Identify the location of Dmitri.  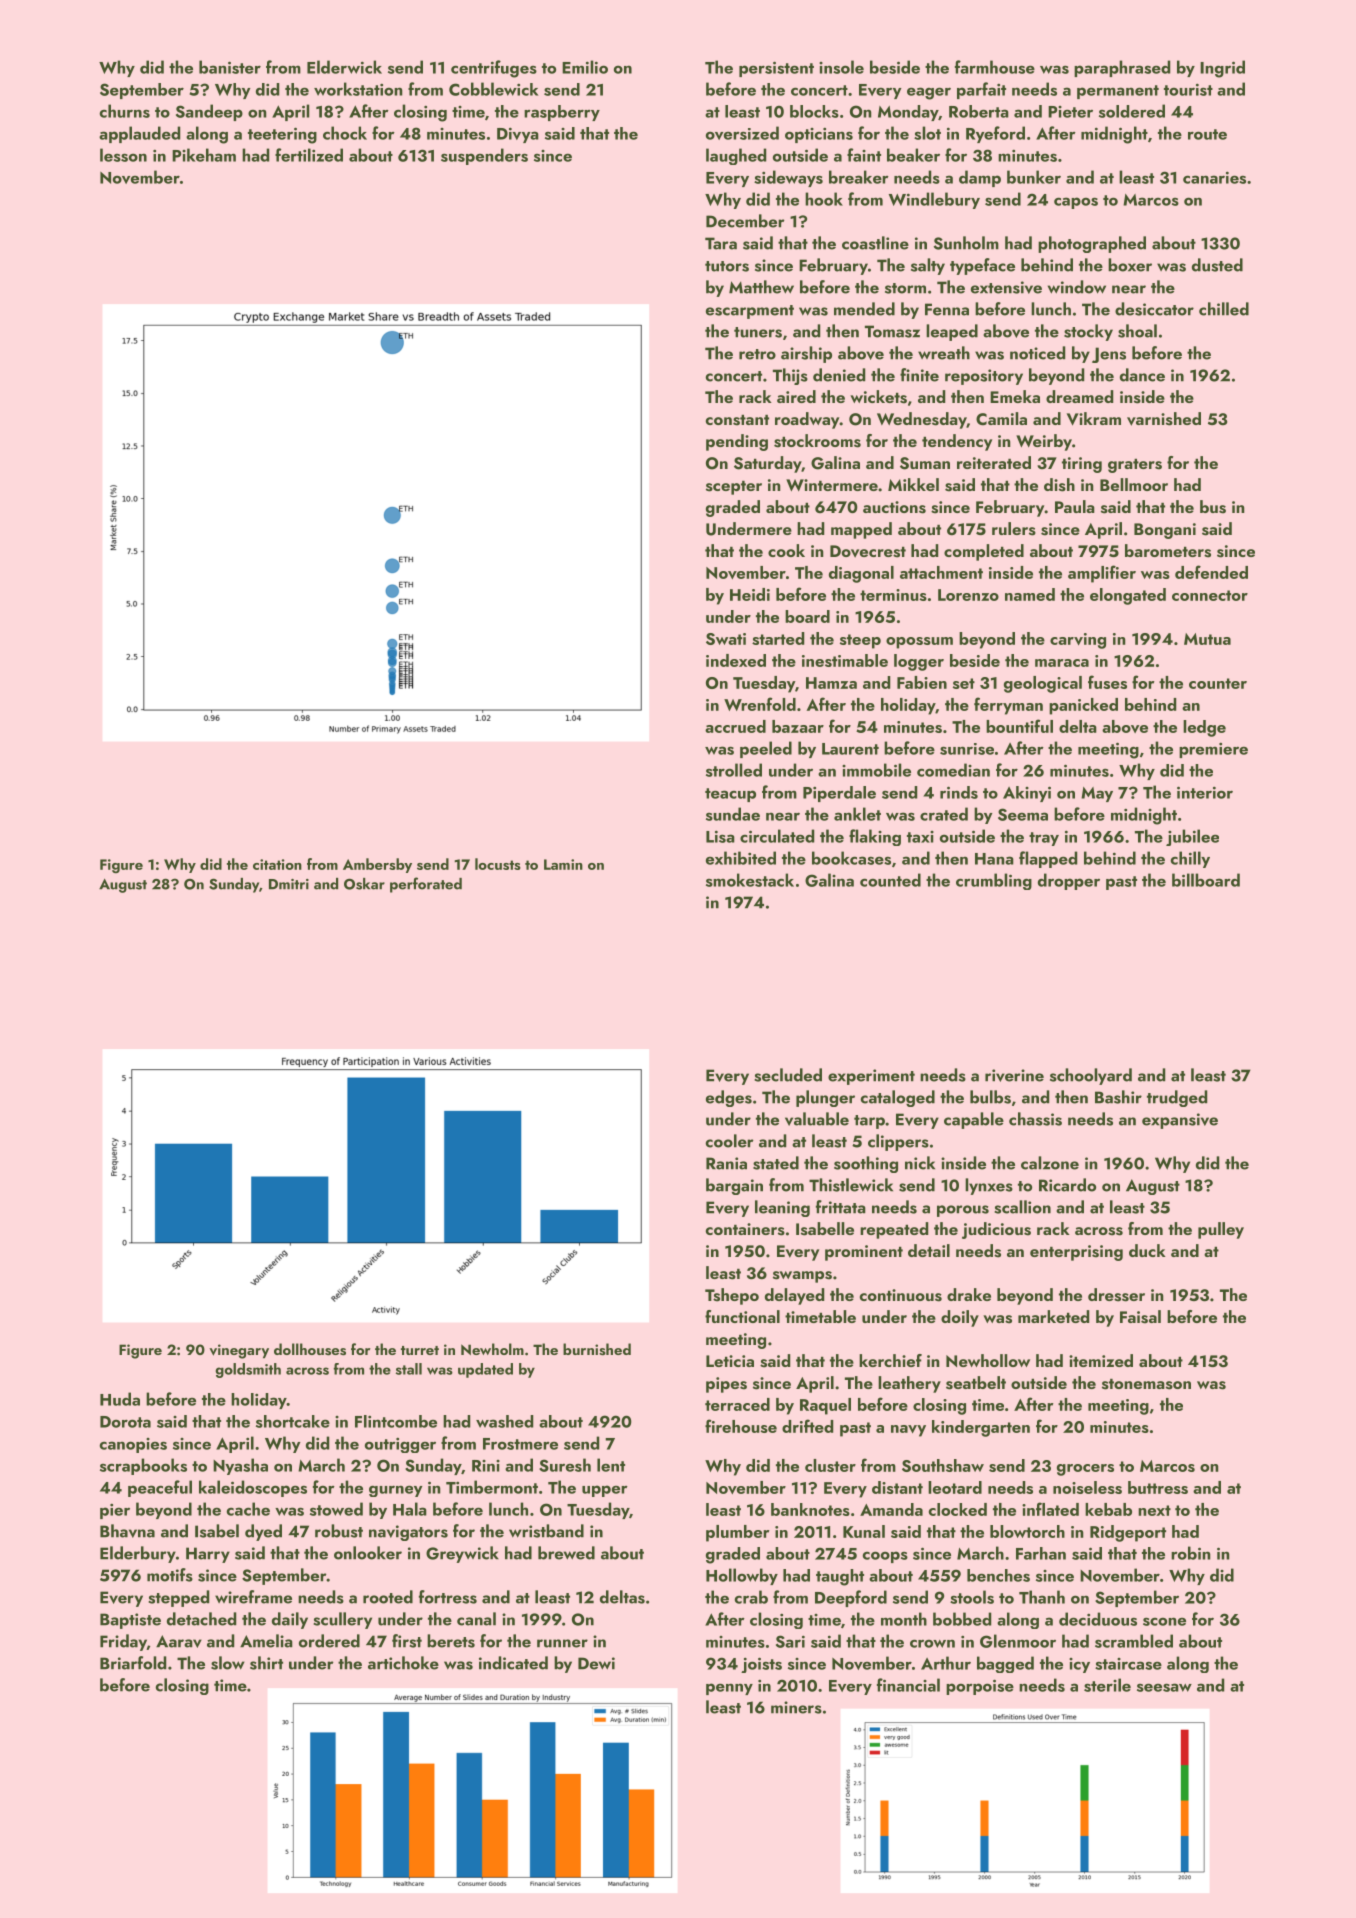
(289, 884).
